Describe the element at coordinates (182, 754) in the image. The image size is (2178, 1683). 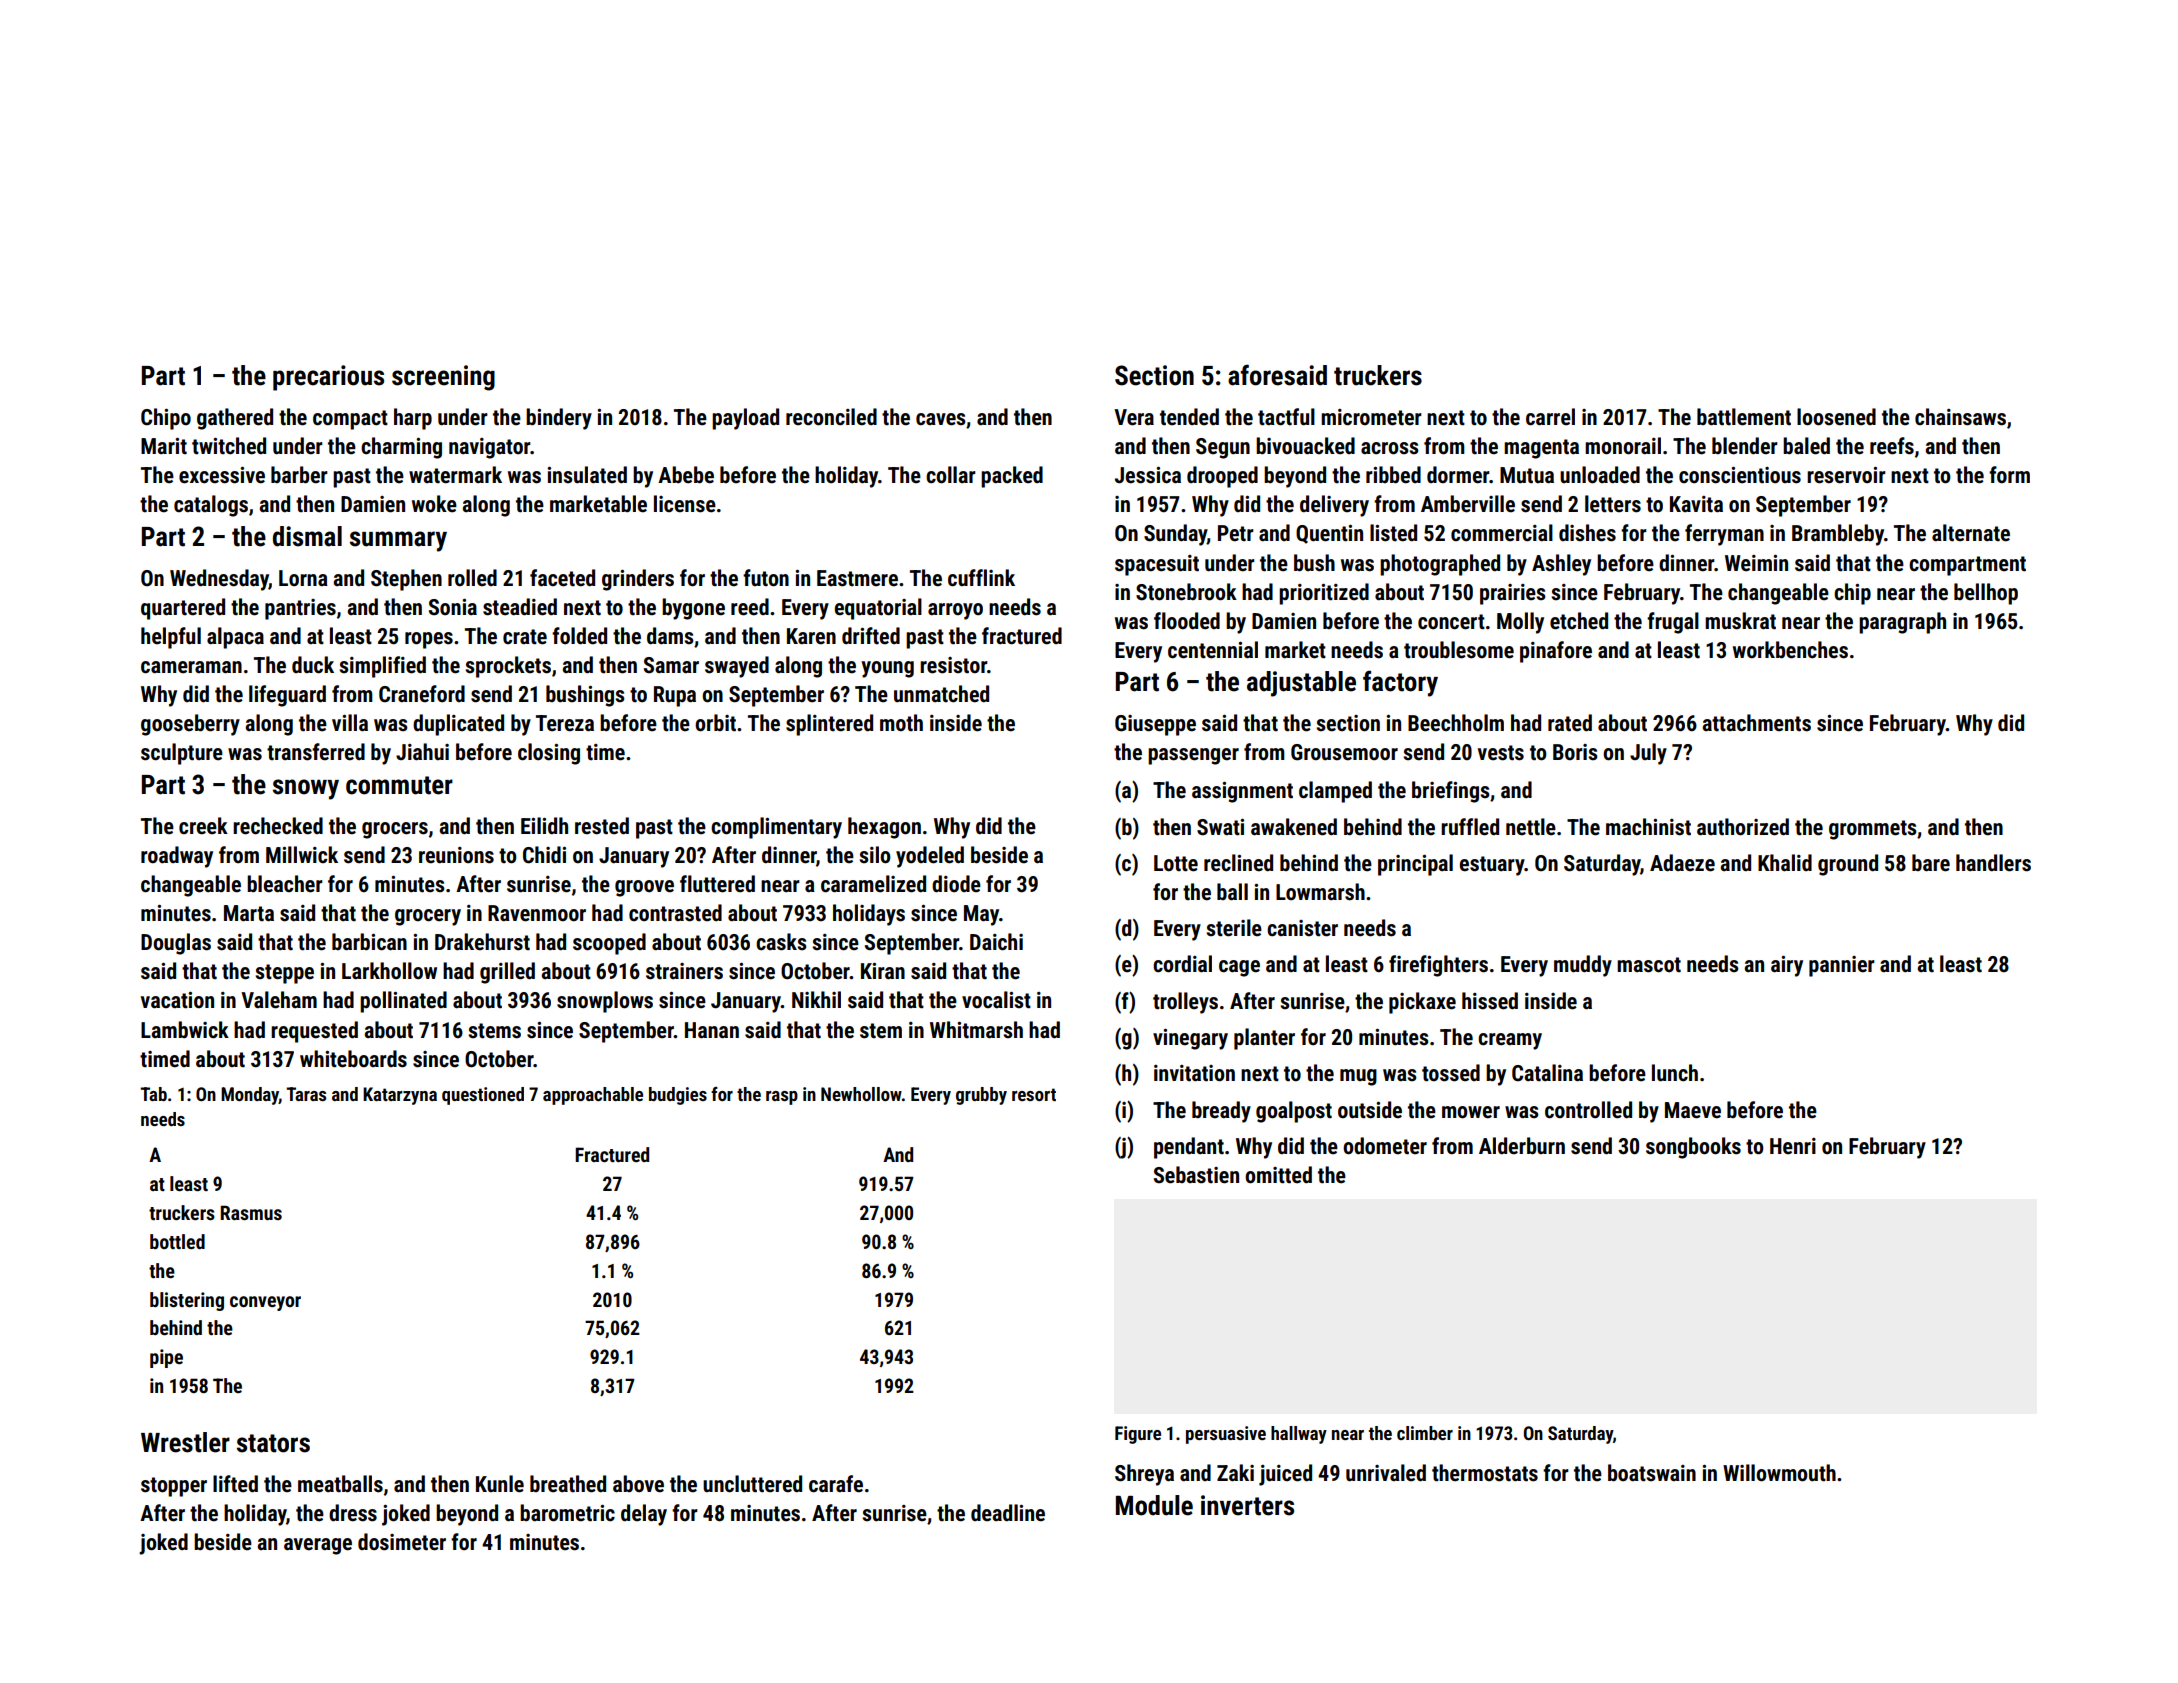
I see `sculpture` at that location.
